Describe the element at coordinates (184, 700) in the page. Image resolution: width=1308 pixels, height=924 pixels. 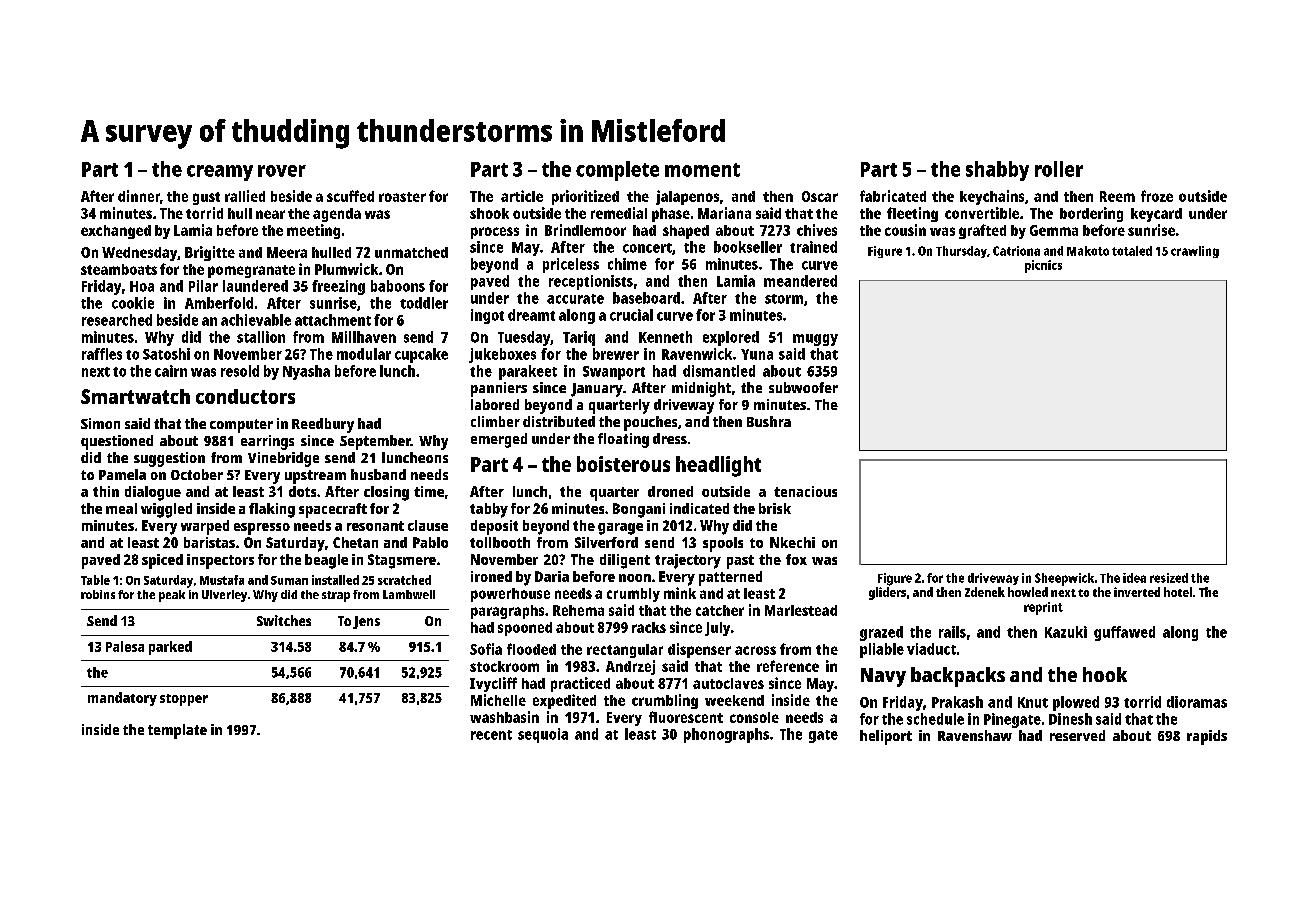
I see `stopper` at that location.
